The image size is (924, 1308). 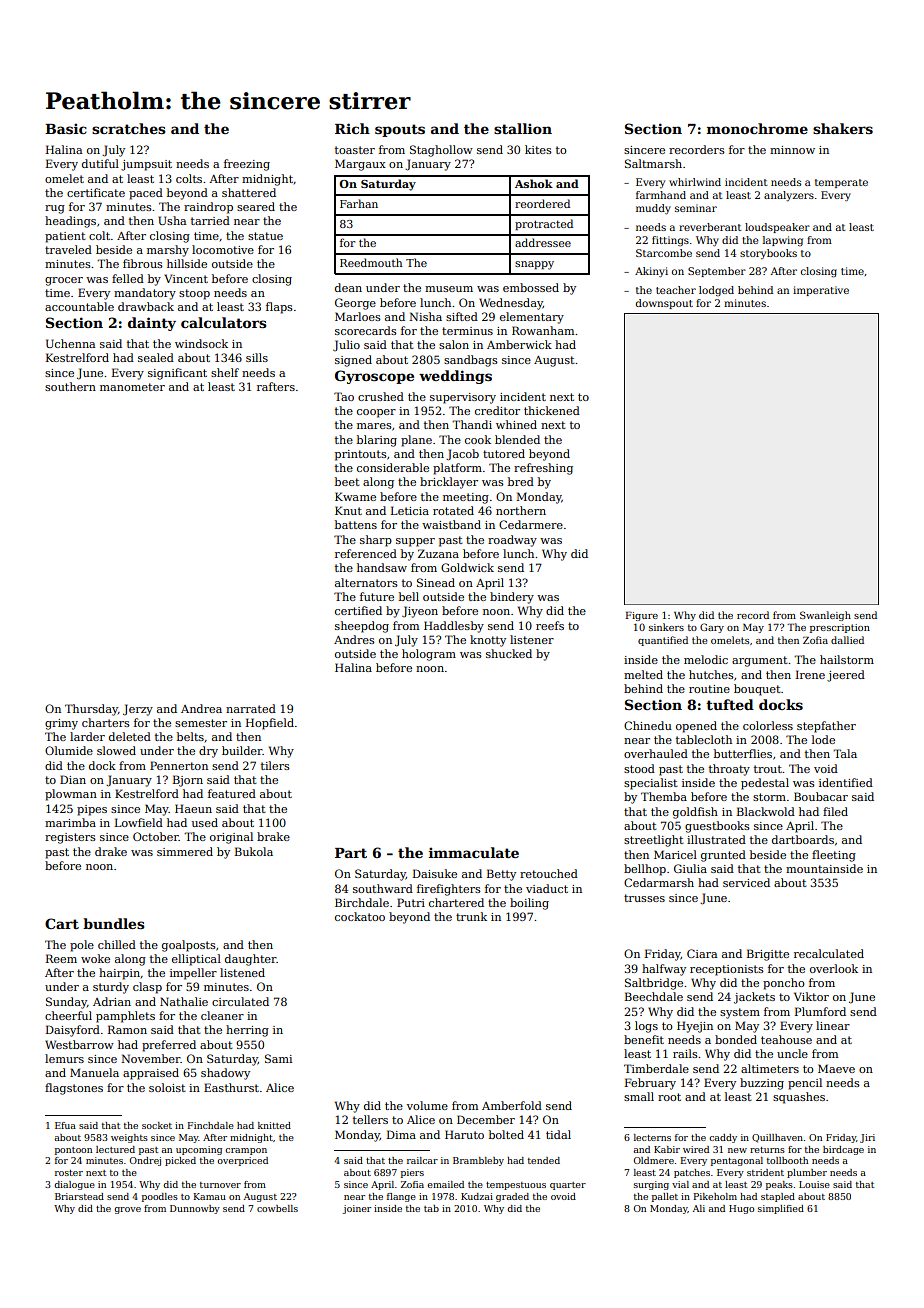 I want to click on supervisory, so click(x=463, y=398).
